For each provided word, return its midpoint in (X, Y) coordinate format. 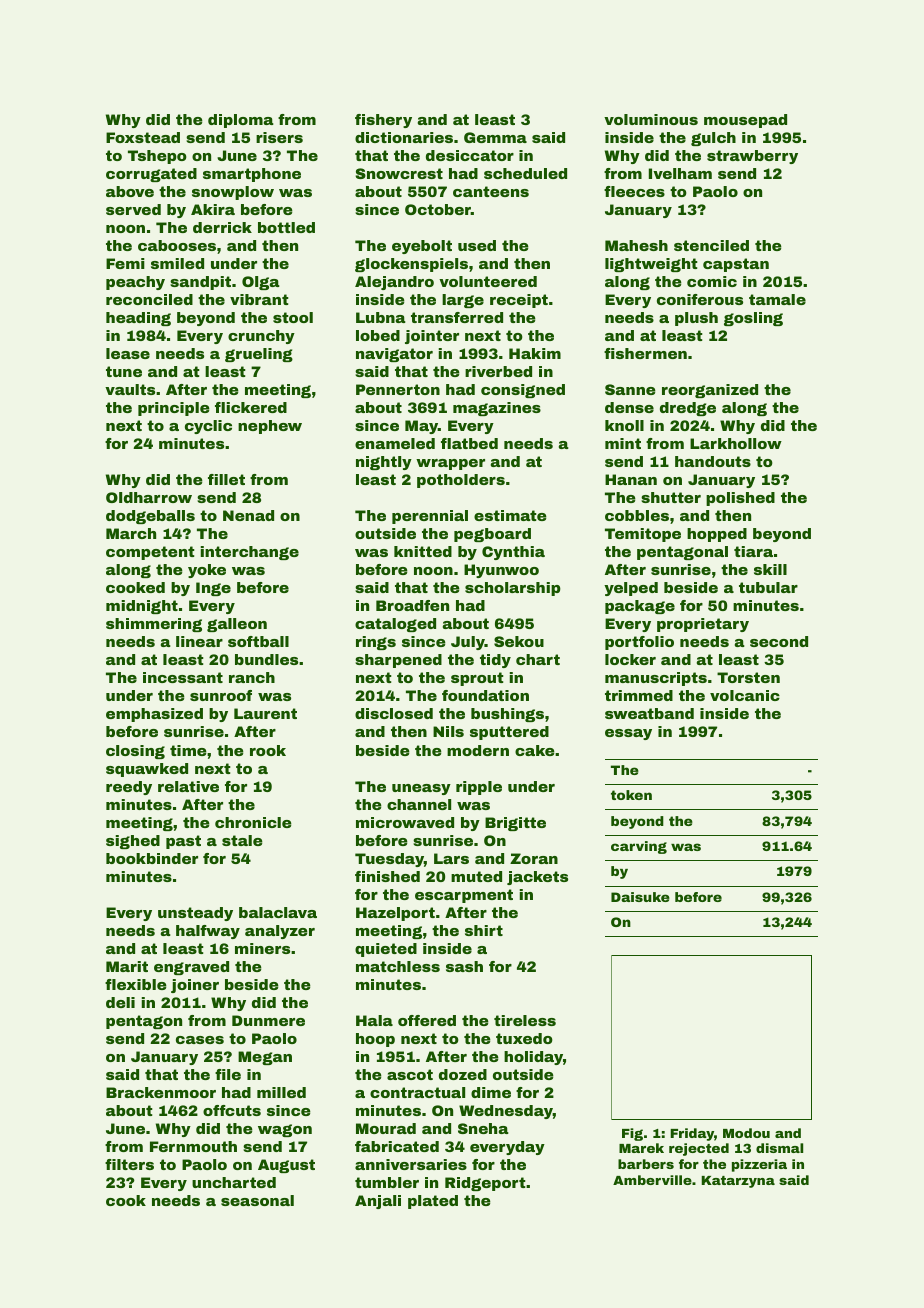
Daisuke (640, 897)
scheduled (525, 173)
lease (128, 353)
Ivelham (680, 173)
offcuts (232, 1110)
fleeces (634, 191)
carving (639, 847)
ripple (479, 788)
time (188, 750)
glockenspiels (411, 265)
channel (419, 804)
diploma (241, 121)
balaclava (278, 912)
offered (427, 1020)
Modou (746, 1133)
